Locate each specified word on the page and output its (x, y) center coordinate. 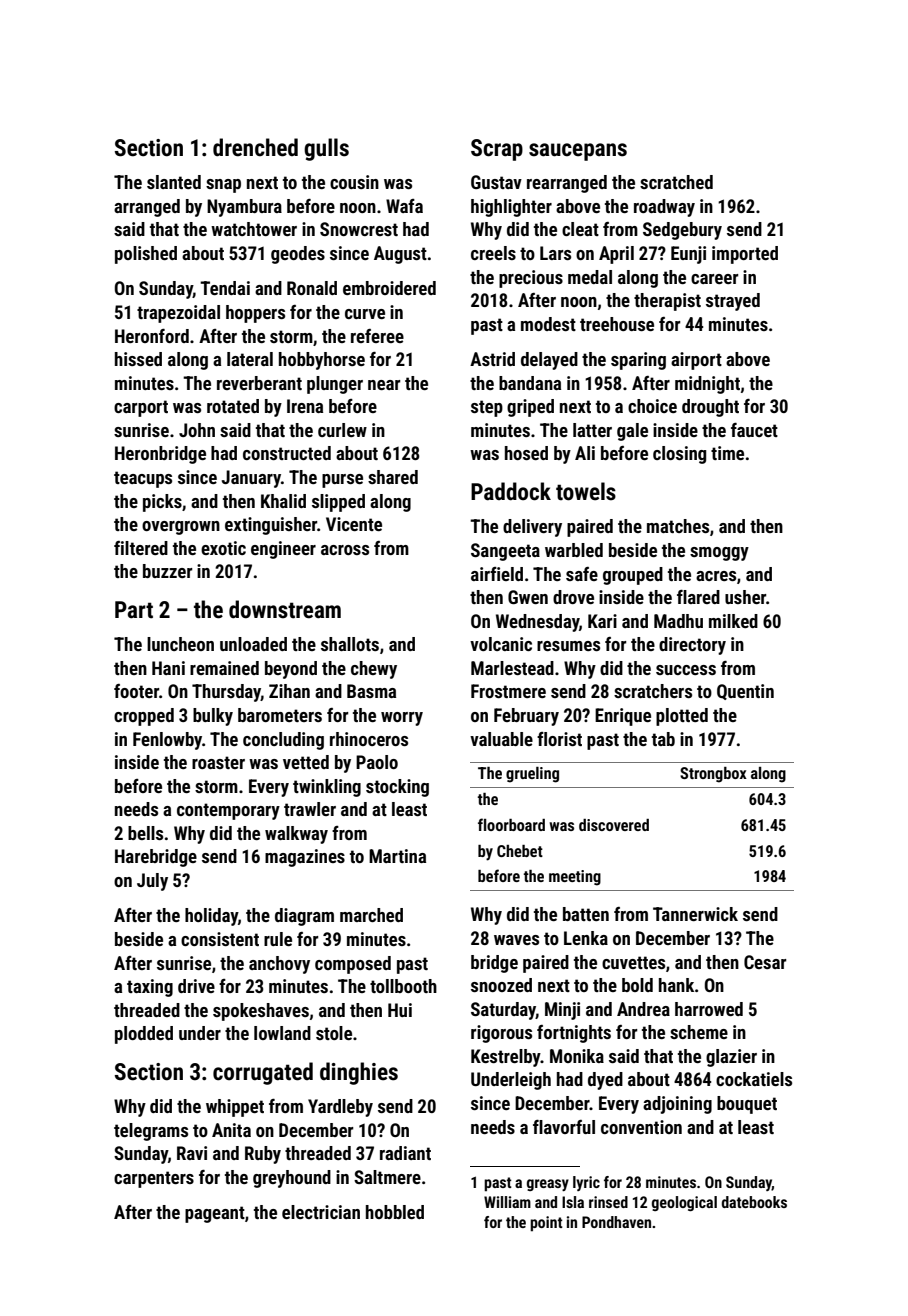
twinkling (327, 788)
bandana (530, 383)
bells (145, 833)
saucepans (578, 152)
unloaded (253, 644)
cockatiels (754, 1079)
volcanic (501, 644)
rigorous (501, 1034)
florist (559, 739)
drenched (255, 147)
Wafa (404, 206)
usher (745, 597)
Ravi (192, 1153)
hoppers (255, 314)
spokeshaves (261, 1012)
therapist (667, 302)
